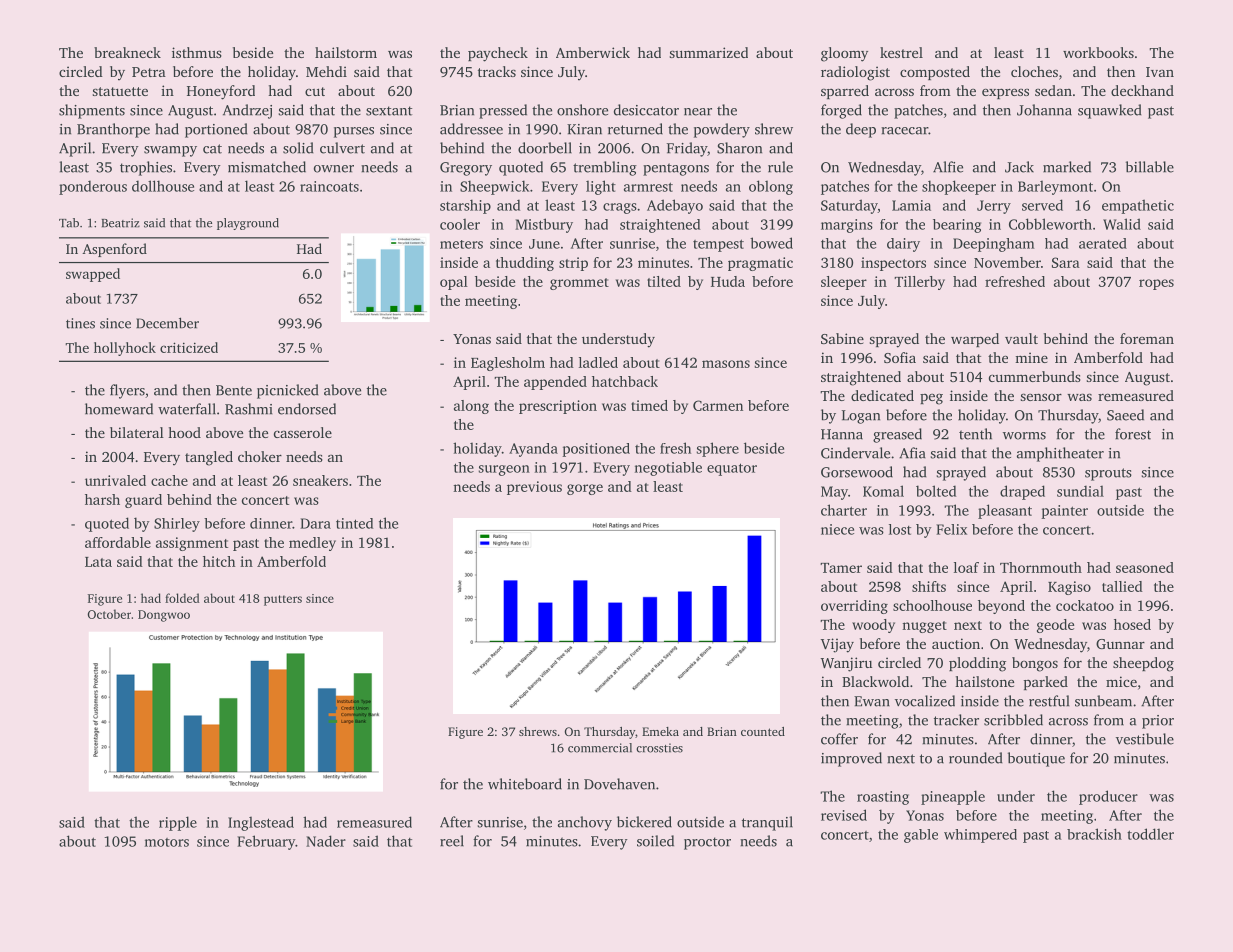 The height and width of the screenshot is (952, 1233). Describe the element at coordinates (698, 112) in the screenshot. I see `near` at that location.
